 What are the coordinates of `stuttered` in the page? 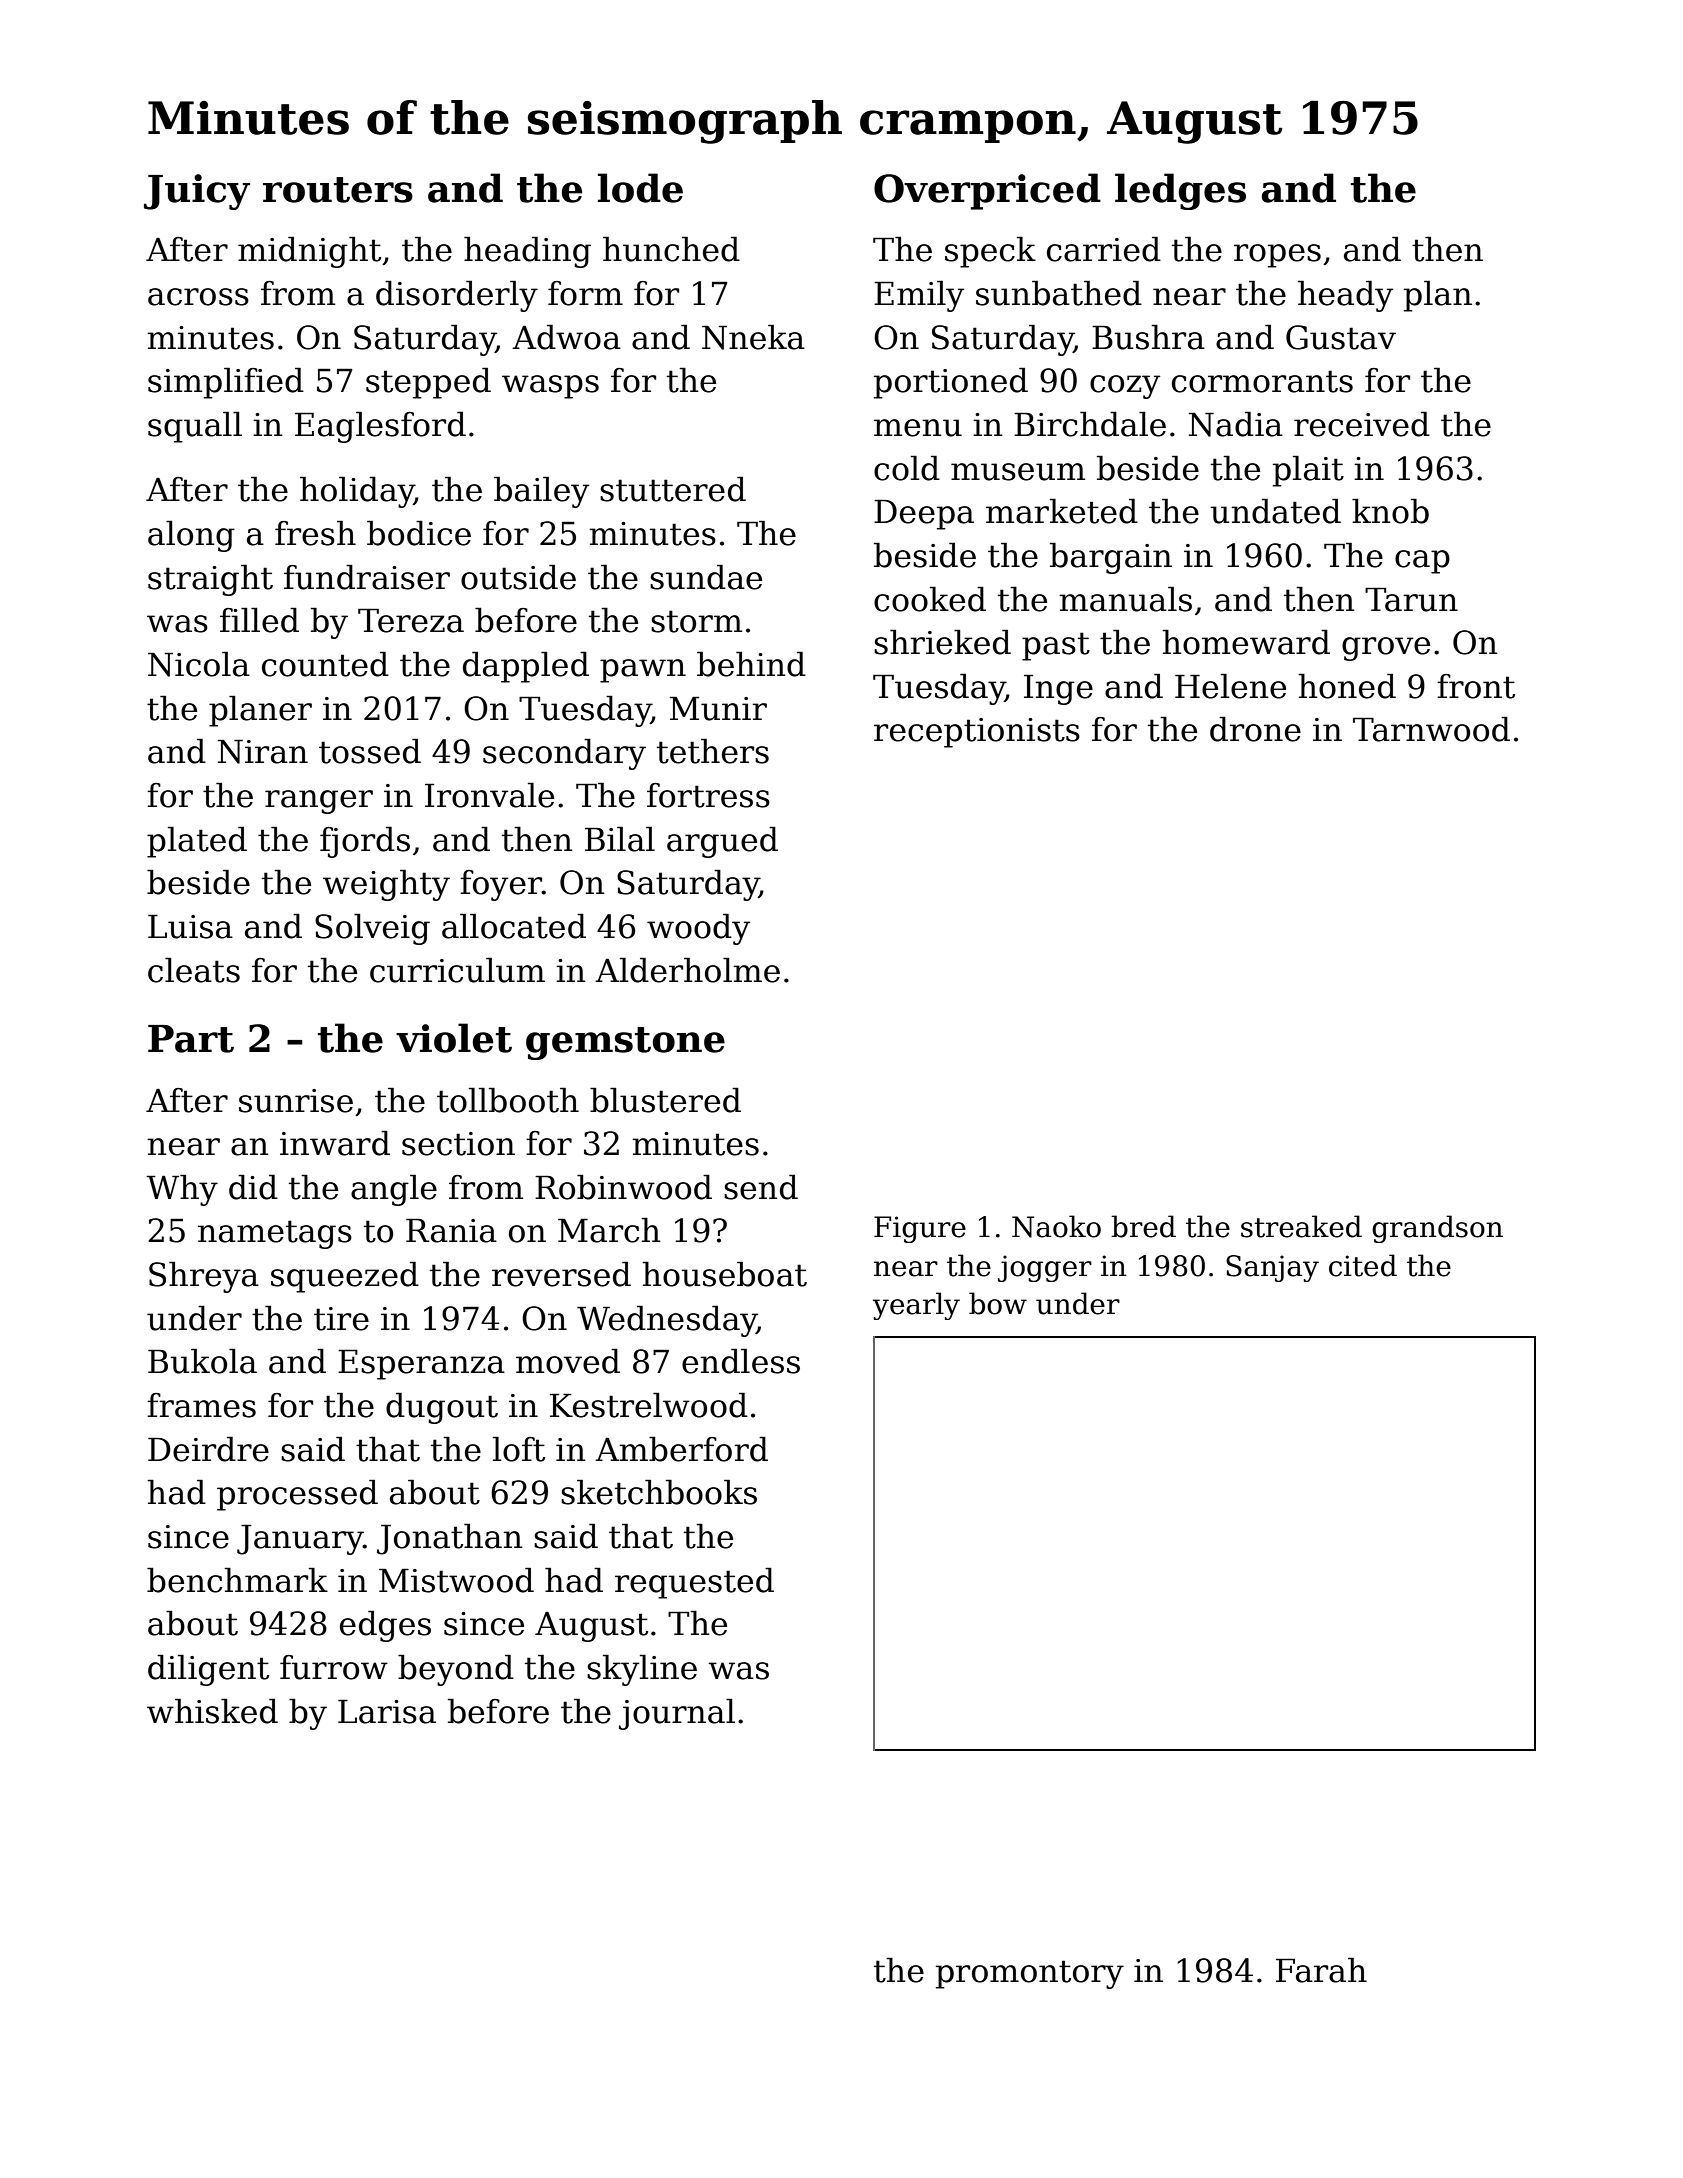 It's located at (673, 489).
